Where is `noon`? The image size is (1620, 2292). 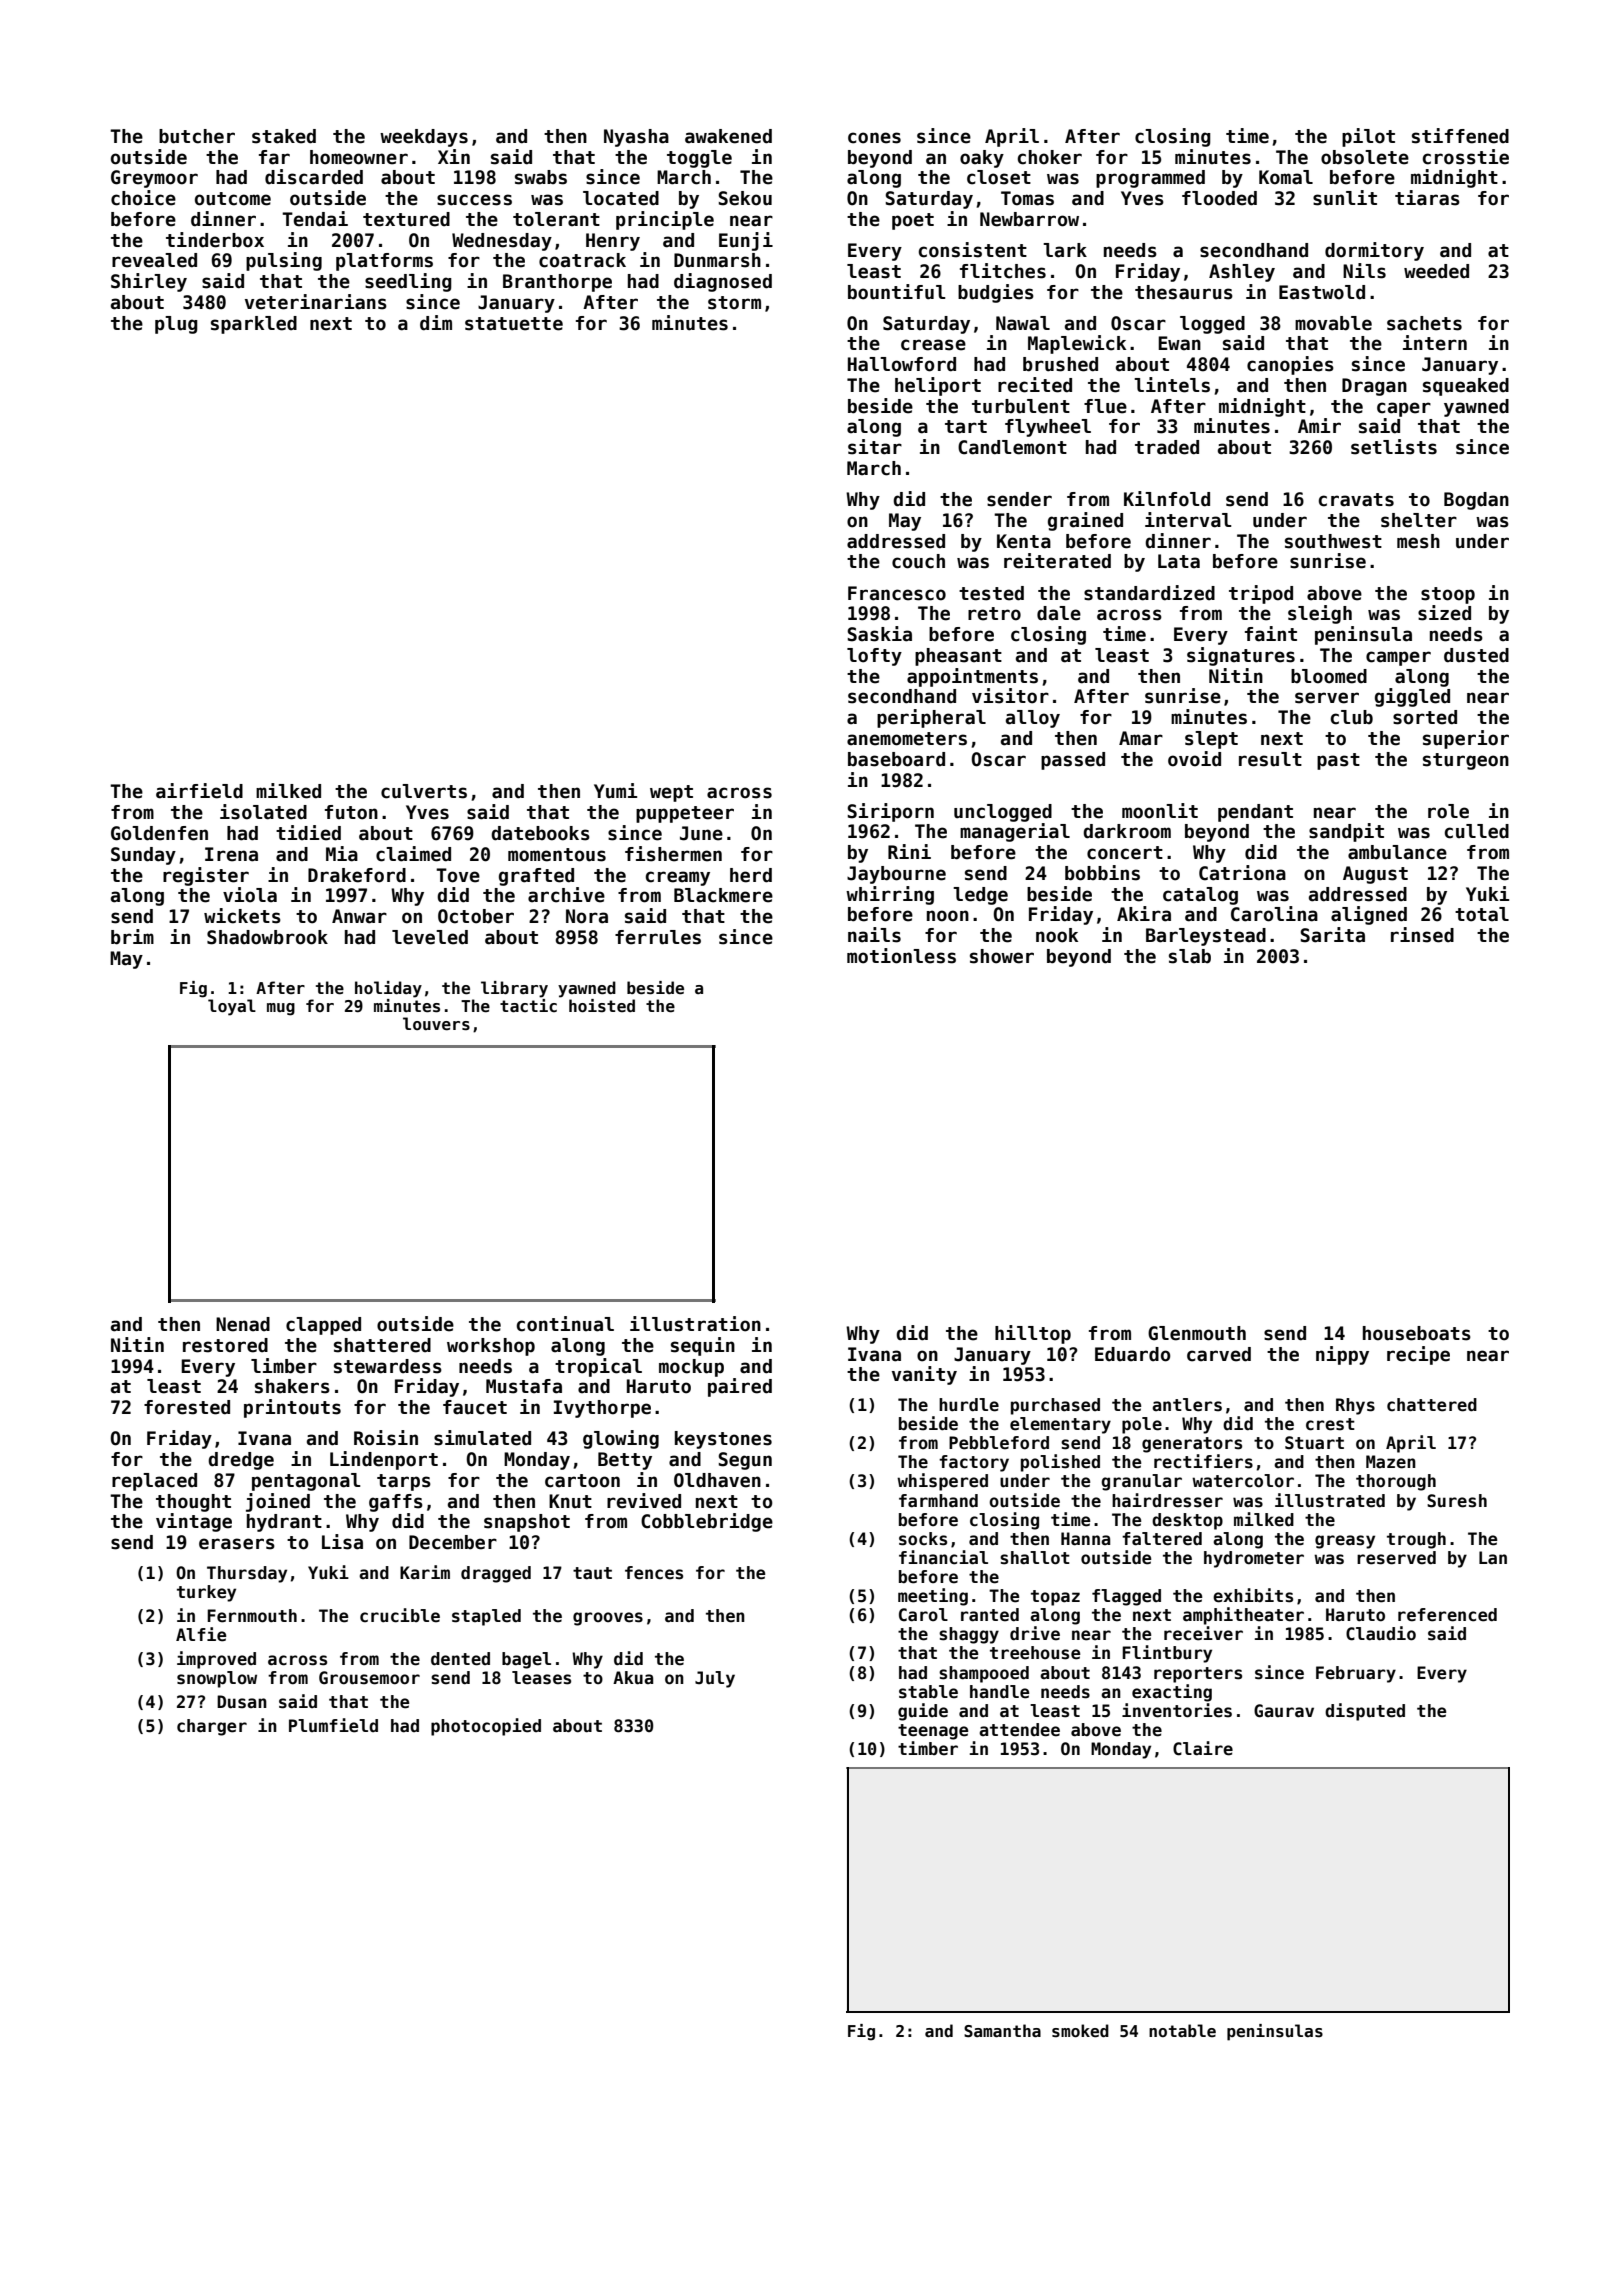
noon is located at coordinates (948, 916).
